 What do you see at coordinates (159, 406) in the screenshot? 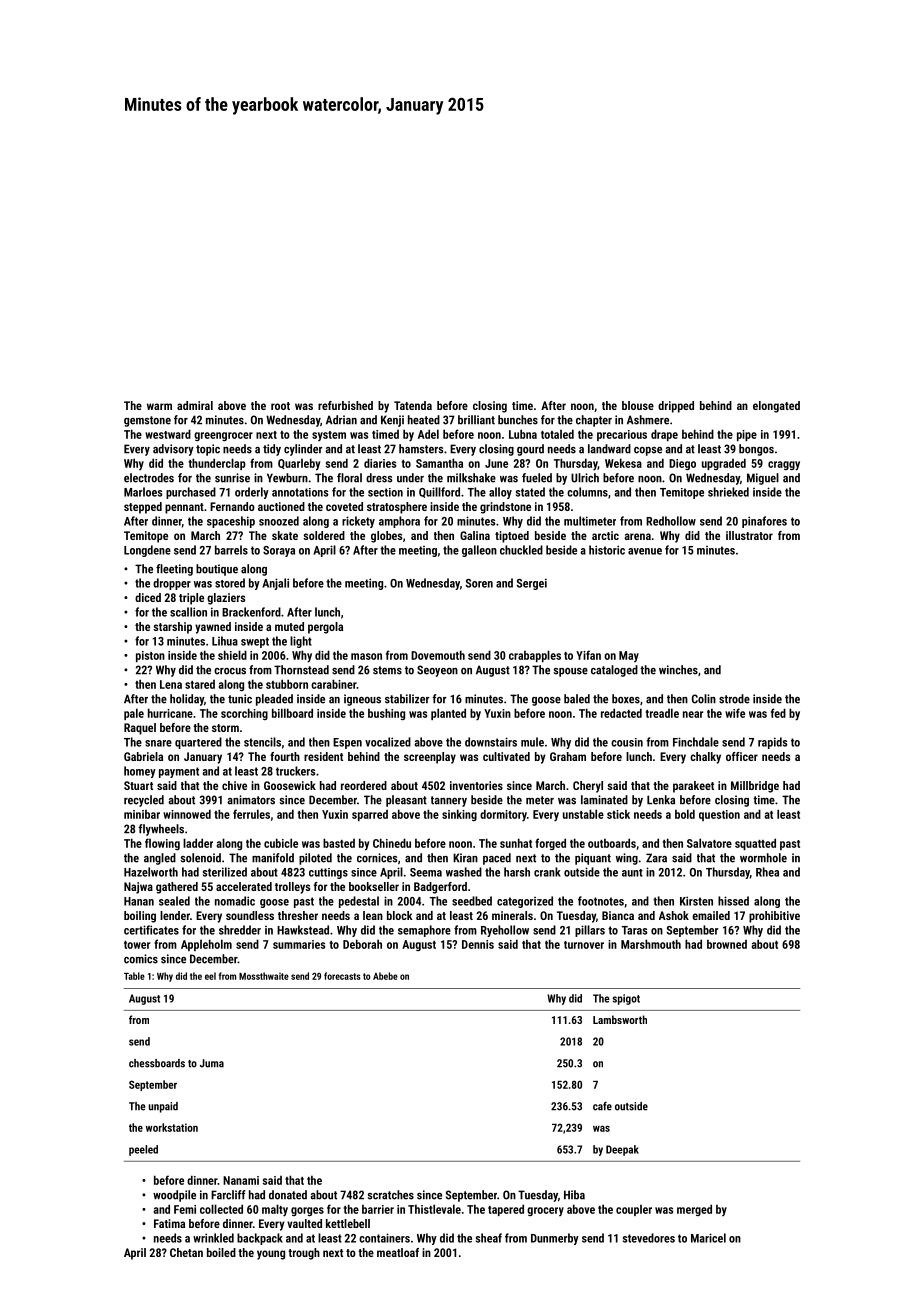
I see `warm` at bounding box center [159, 406].
